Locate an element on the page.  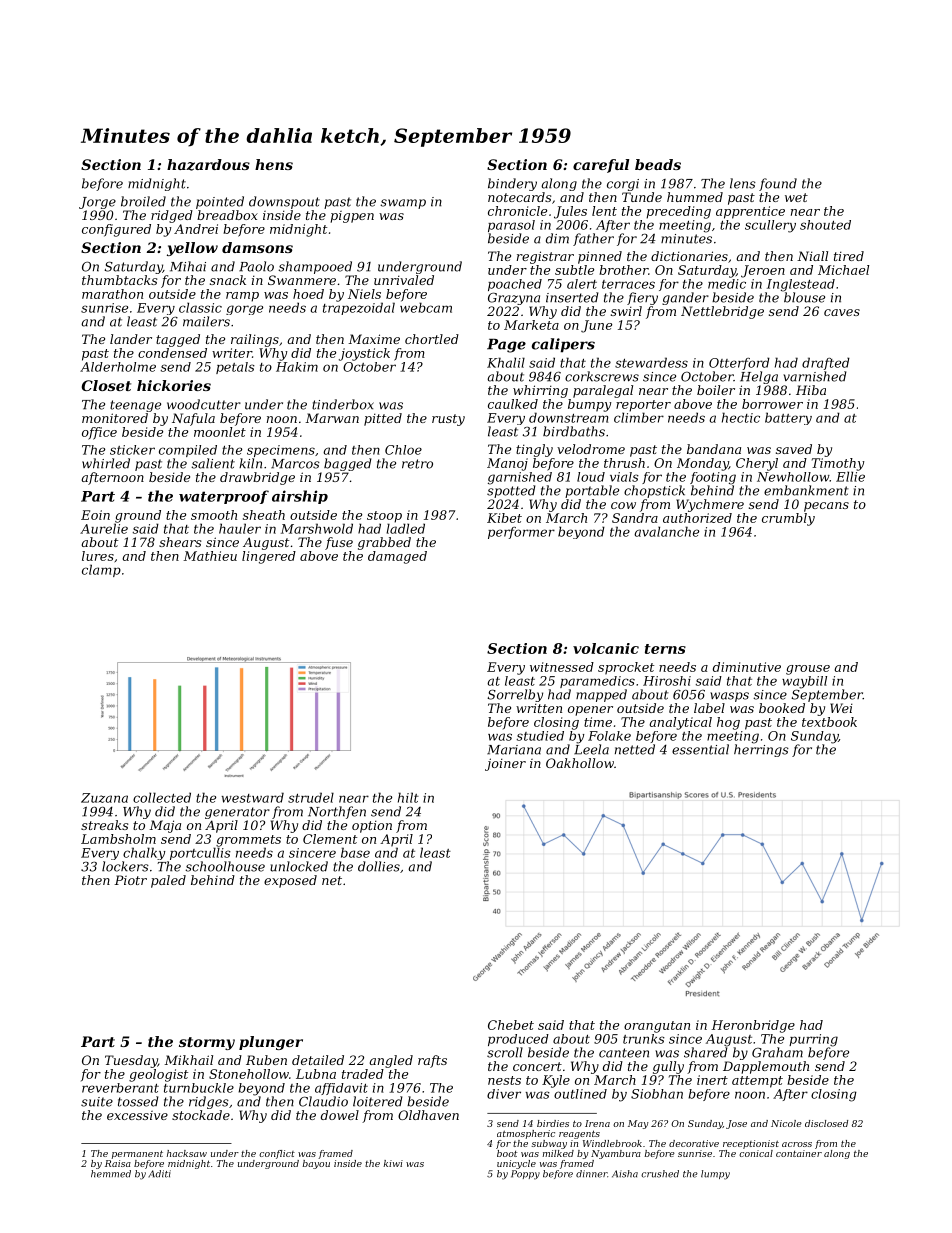
careful is located at coordinates (601, 166).
